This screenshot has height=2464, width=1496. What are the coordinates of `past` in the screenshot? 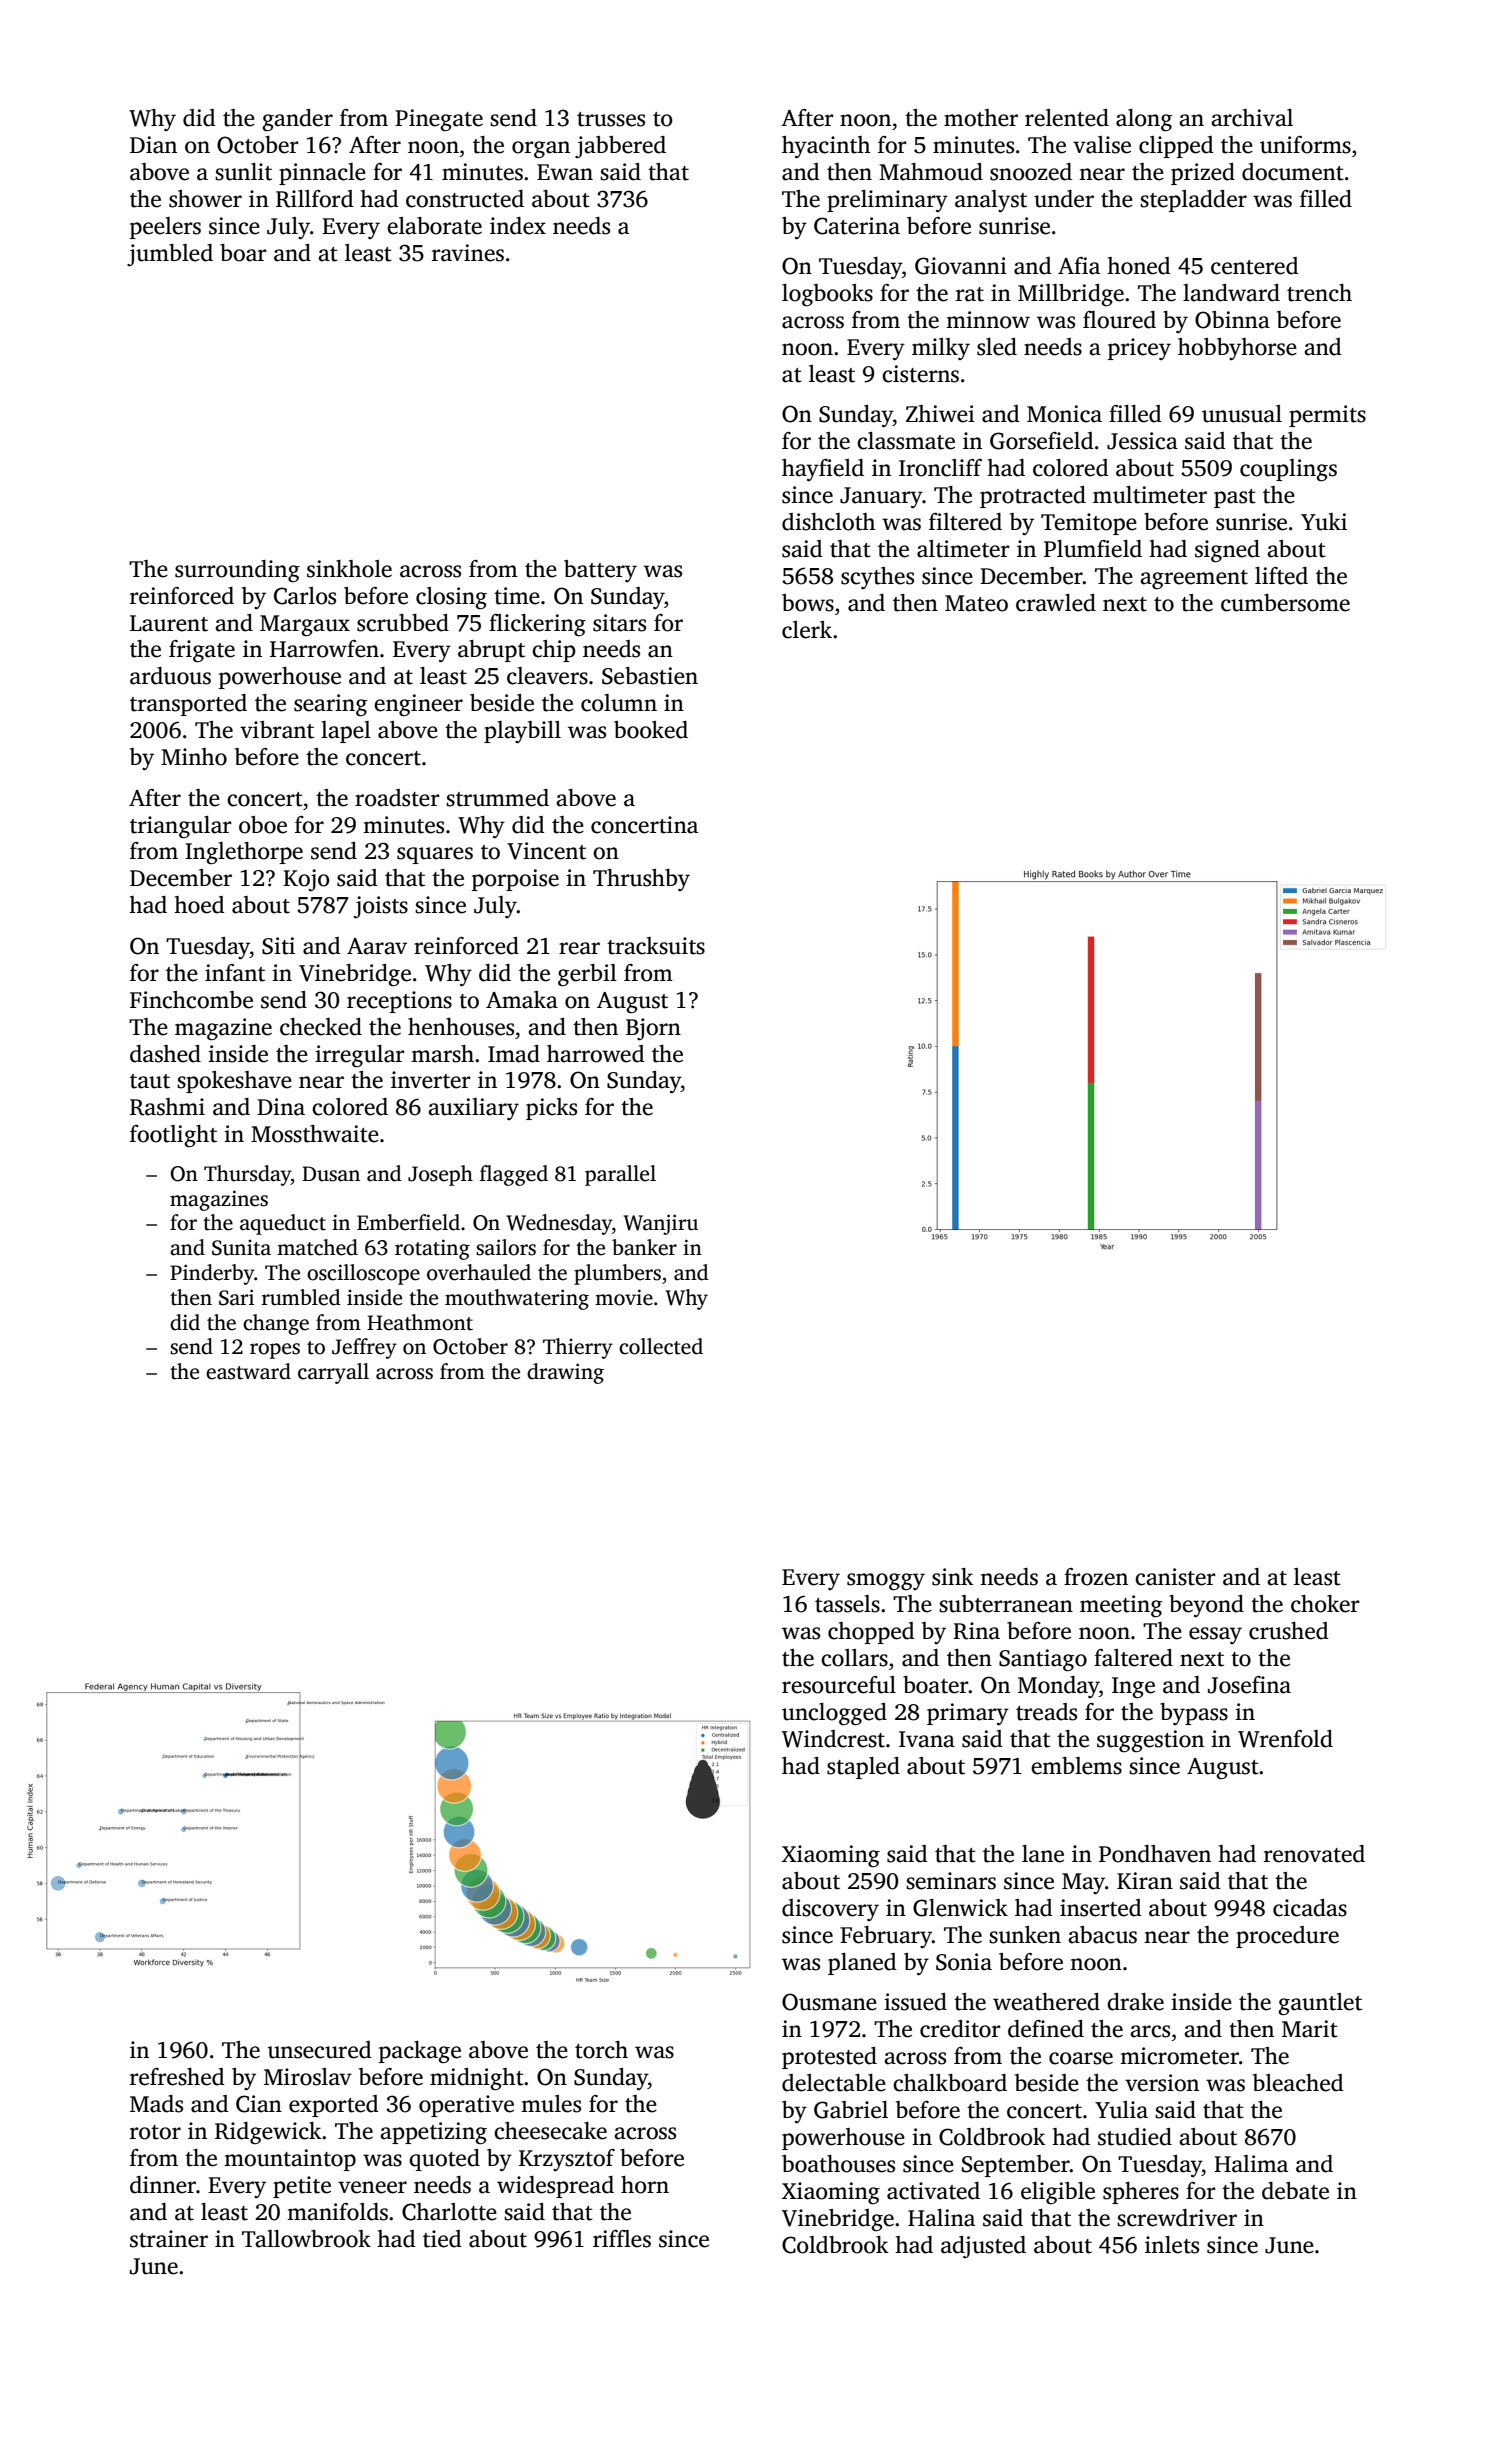 It's located at (1235, 498).
